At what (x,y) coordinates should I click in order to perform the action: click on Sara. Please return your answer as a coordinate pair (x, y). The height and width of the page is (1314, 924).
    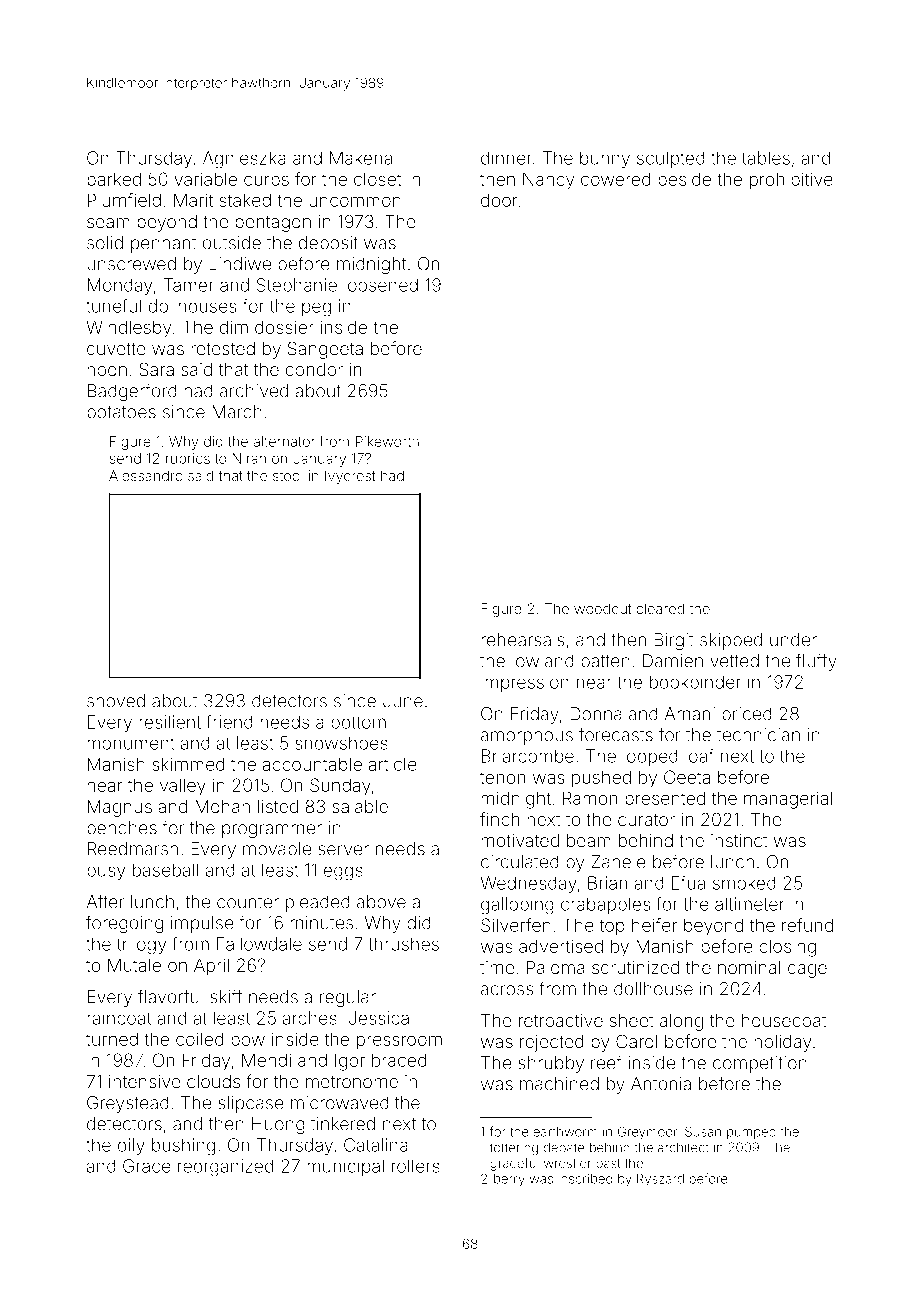
    Looking at the image, I should click on (156, 369).
